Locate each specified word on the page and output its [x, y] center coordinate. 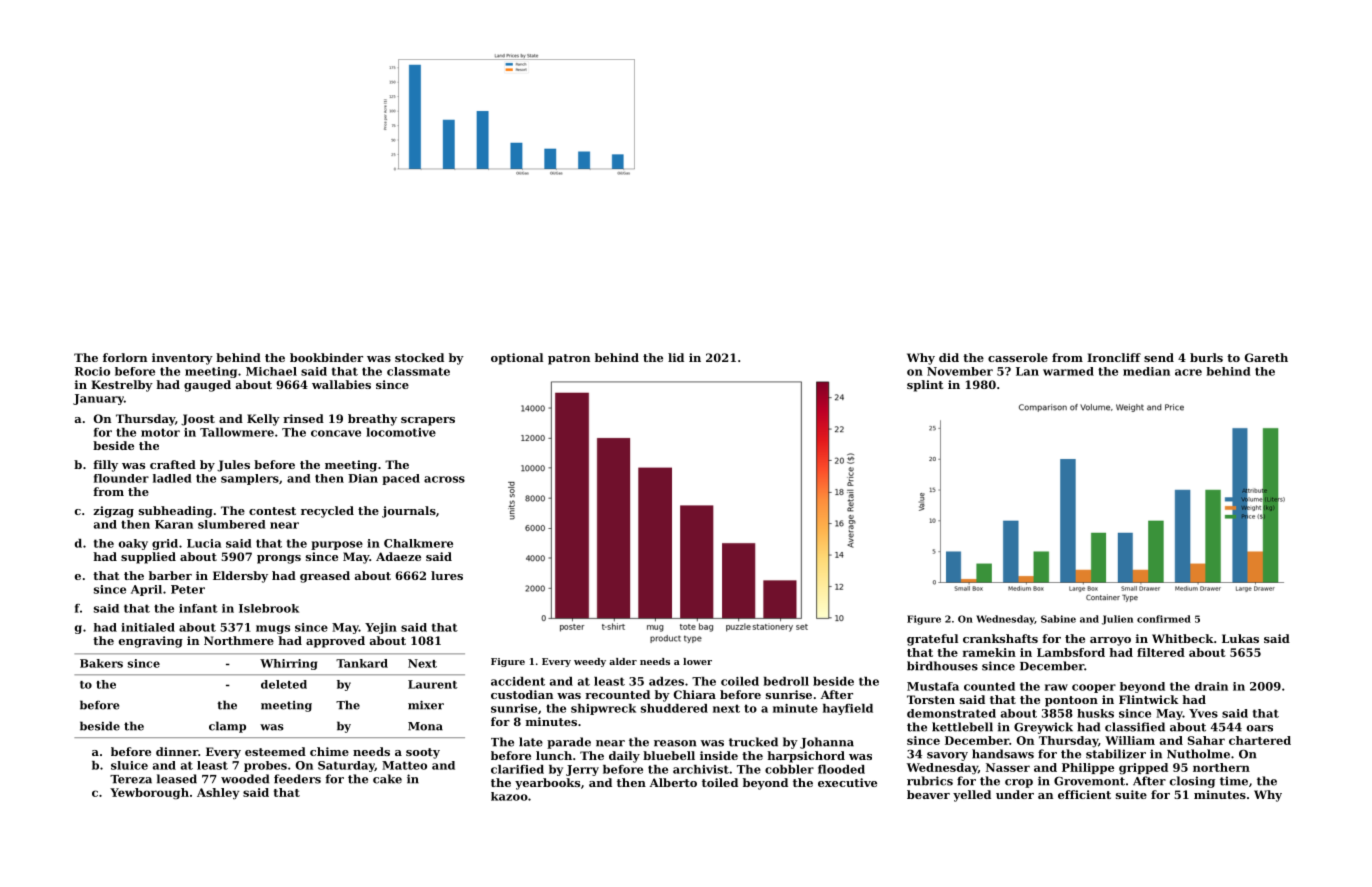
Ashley [218, 794]
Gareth [1266, 357]
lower [697, 661]
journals [409, 512]
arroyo [1110, 641]
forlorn [125, 357]
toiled [720, 782]
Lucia [204, 543]
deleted [284, 684]
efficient [1084, 794]
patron [569, 359]
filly [105, 466]
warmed [1068, 371]
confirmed [1164, 619]
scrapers [428, 421]
